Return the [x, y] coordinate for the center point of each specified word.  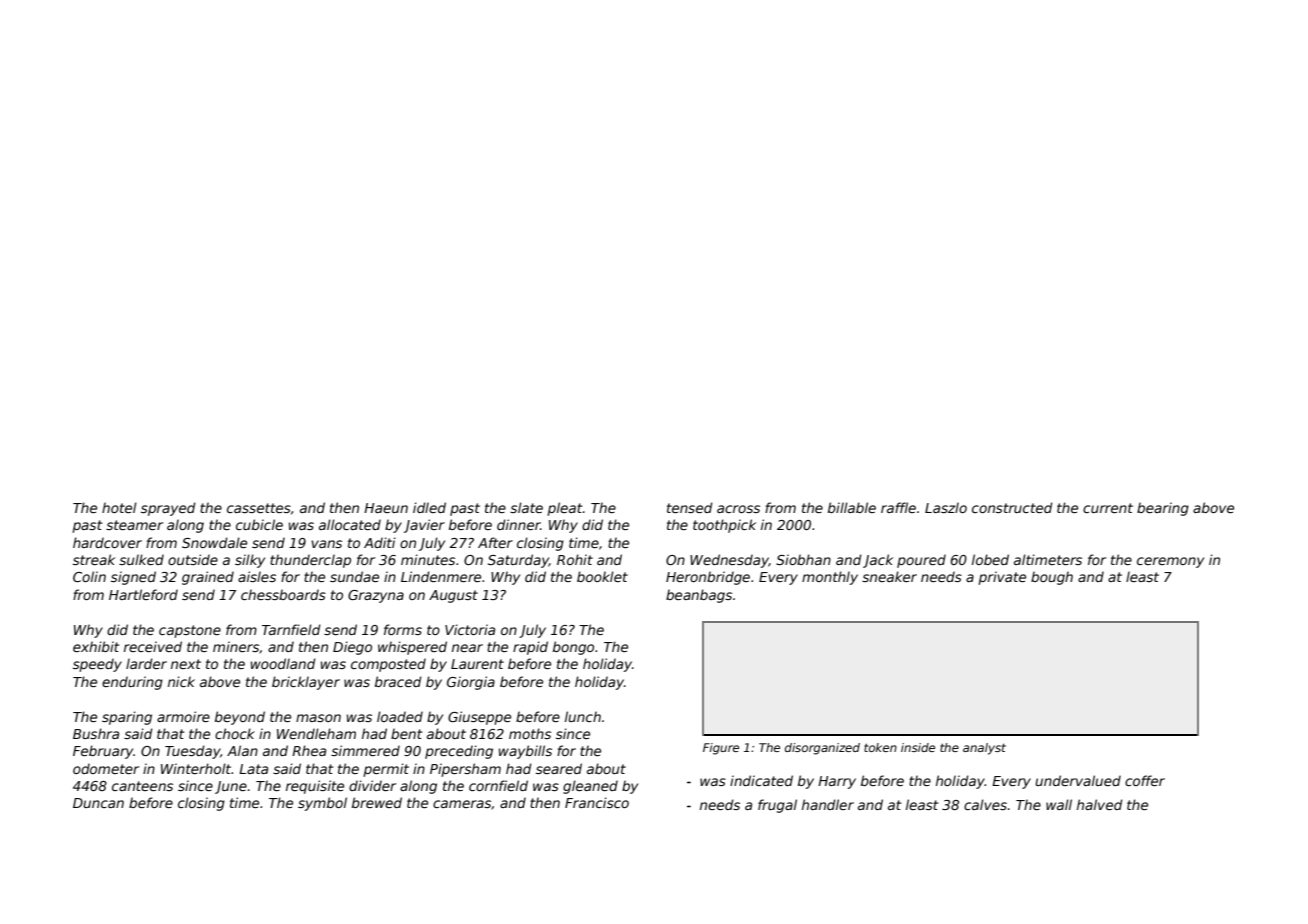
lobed [990, 559]
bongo [573, 648]
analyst [984, 749]
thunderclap [310, 561]
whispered [412, 648]
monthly [830, 578]
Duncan [98, 803]
